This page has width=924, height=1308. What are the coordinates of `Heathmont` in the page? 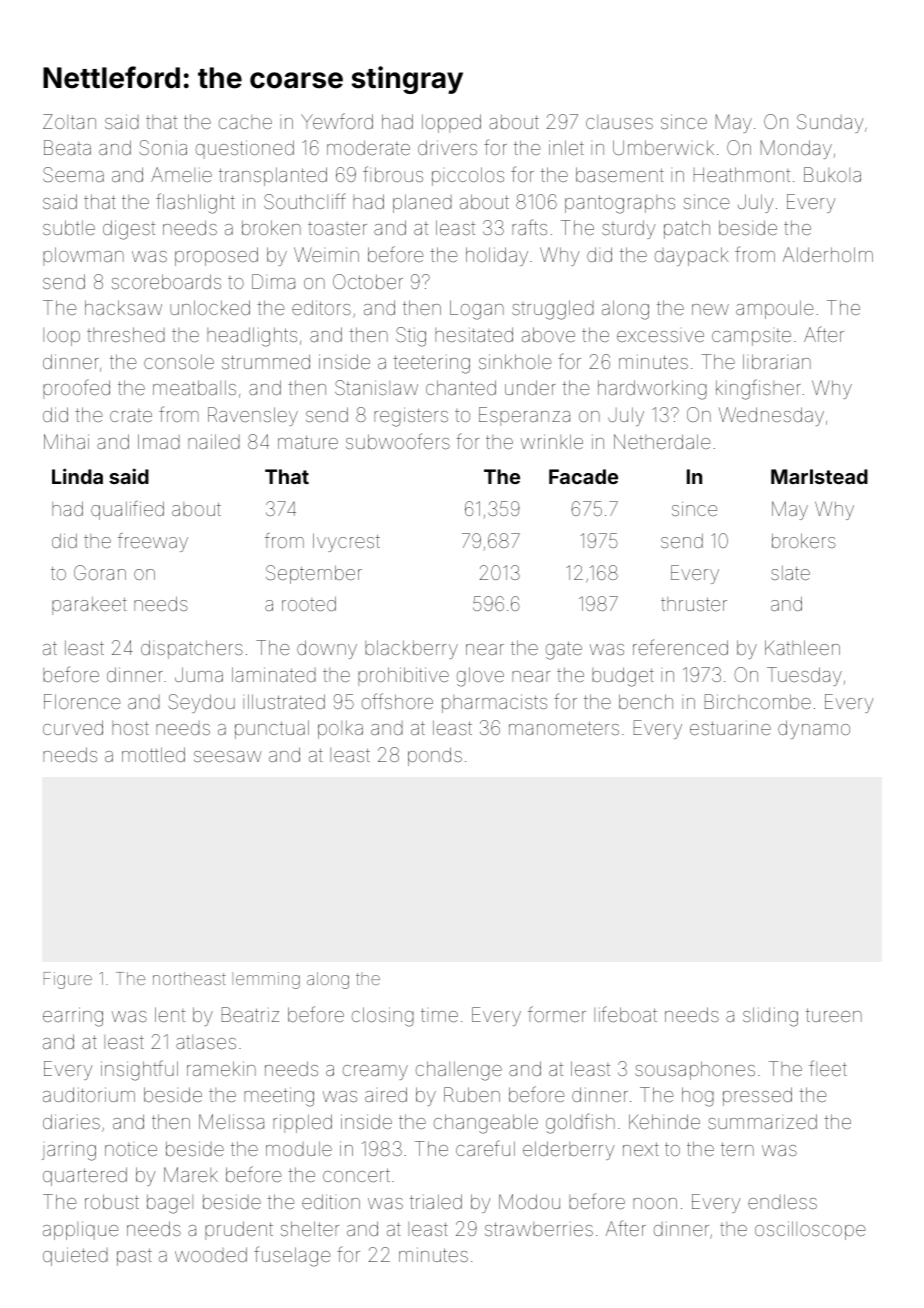 It's located at (742, 174).
